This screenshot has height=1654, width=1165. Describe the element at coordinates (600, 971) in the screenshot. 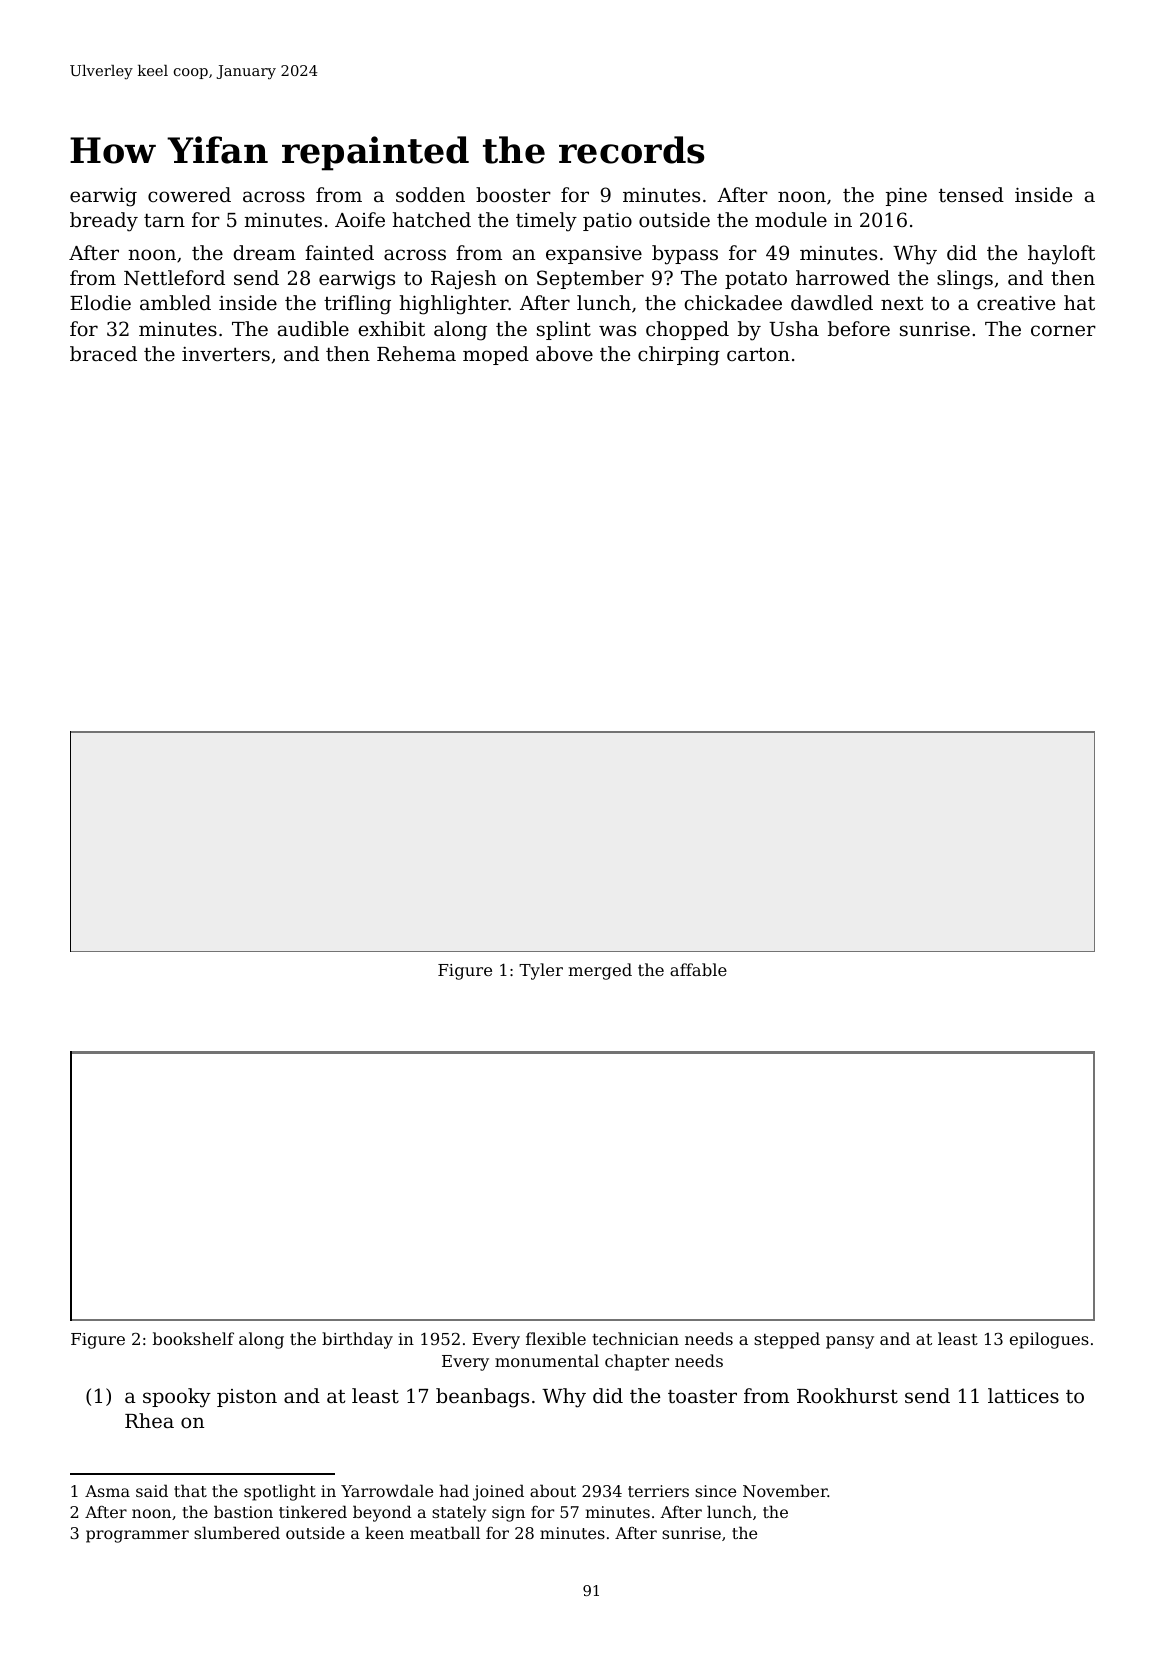

I see `merged` at that location.
